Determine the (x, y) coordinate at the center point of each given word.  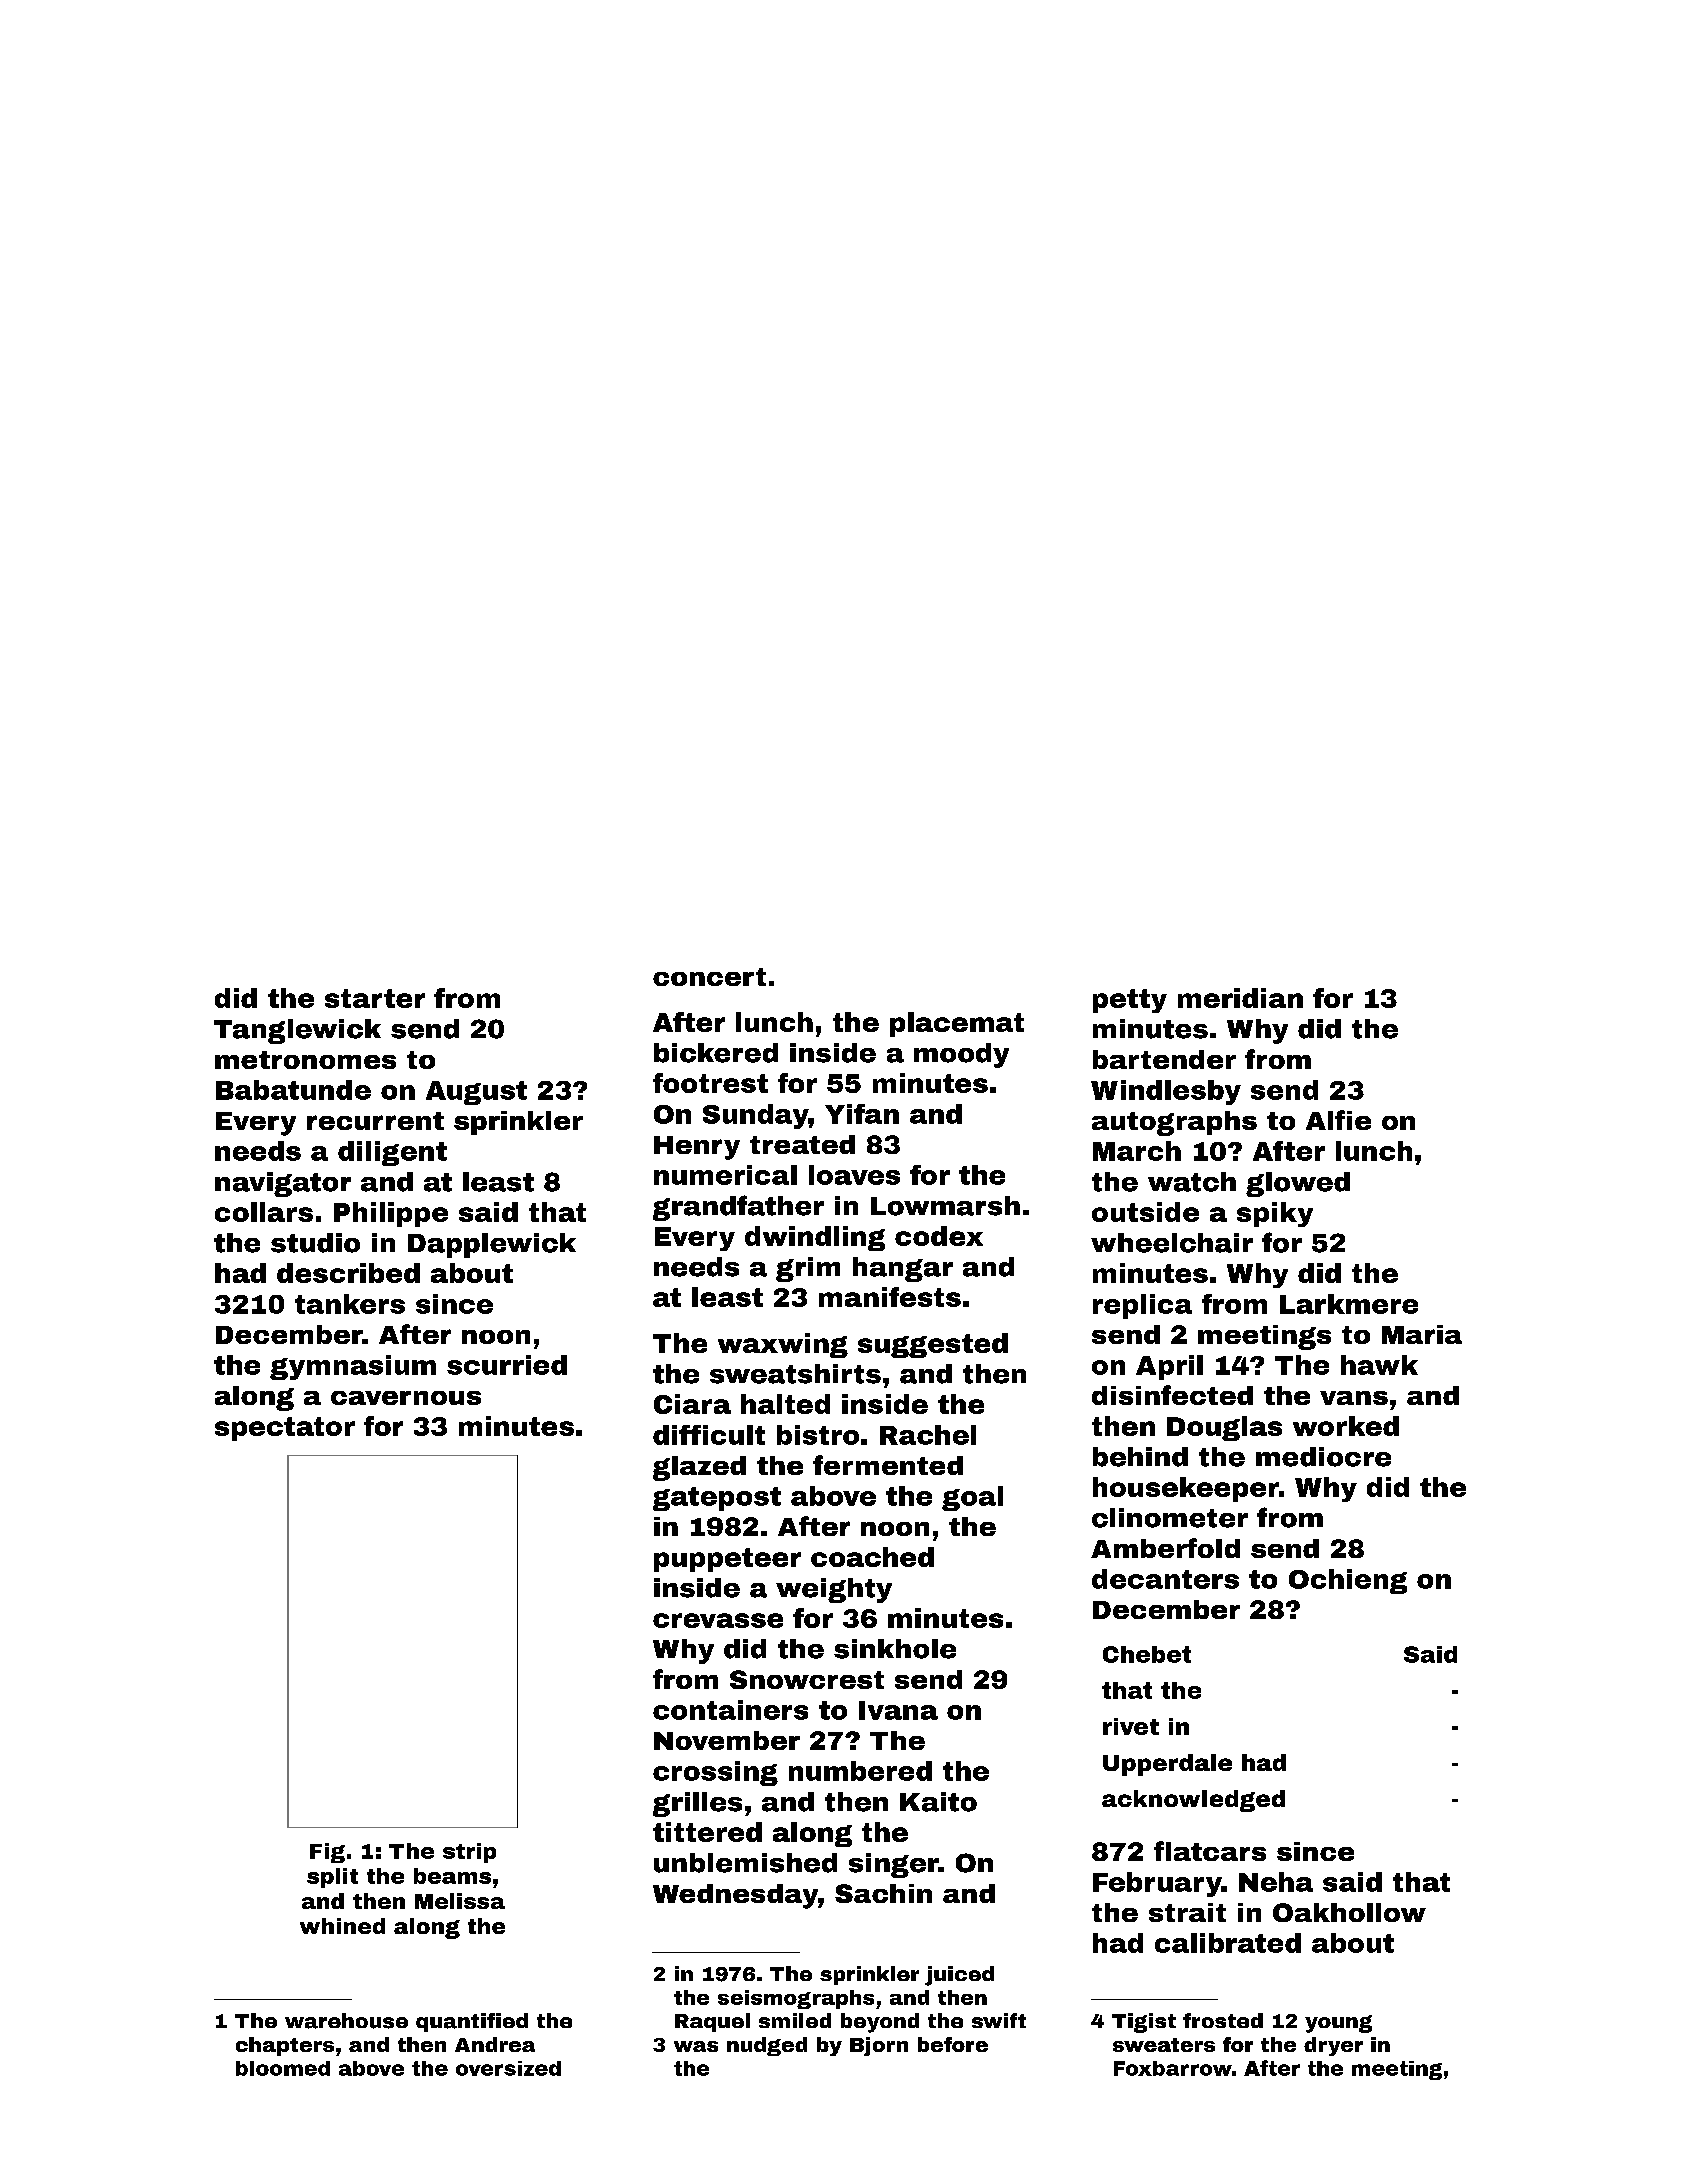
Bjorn (879, 2046)
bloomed (283, 2068)
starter (375, 998)
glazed (699, 1468)
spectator (285, 1429)
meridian (1240, 998)
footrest (710, 1083)
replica (1142, 1306)
